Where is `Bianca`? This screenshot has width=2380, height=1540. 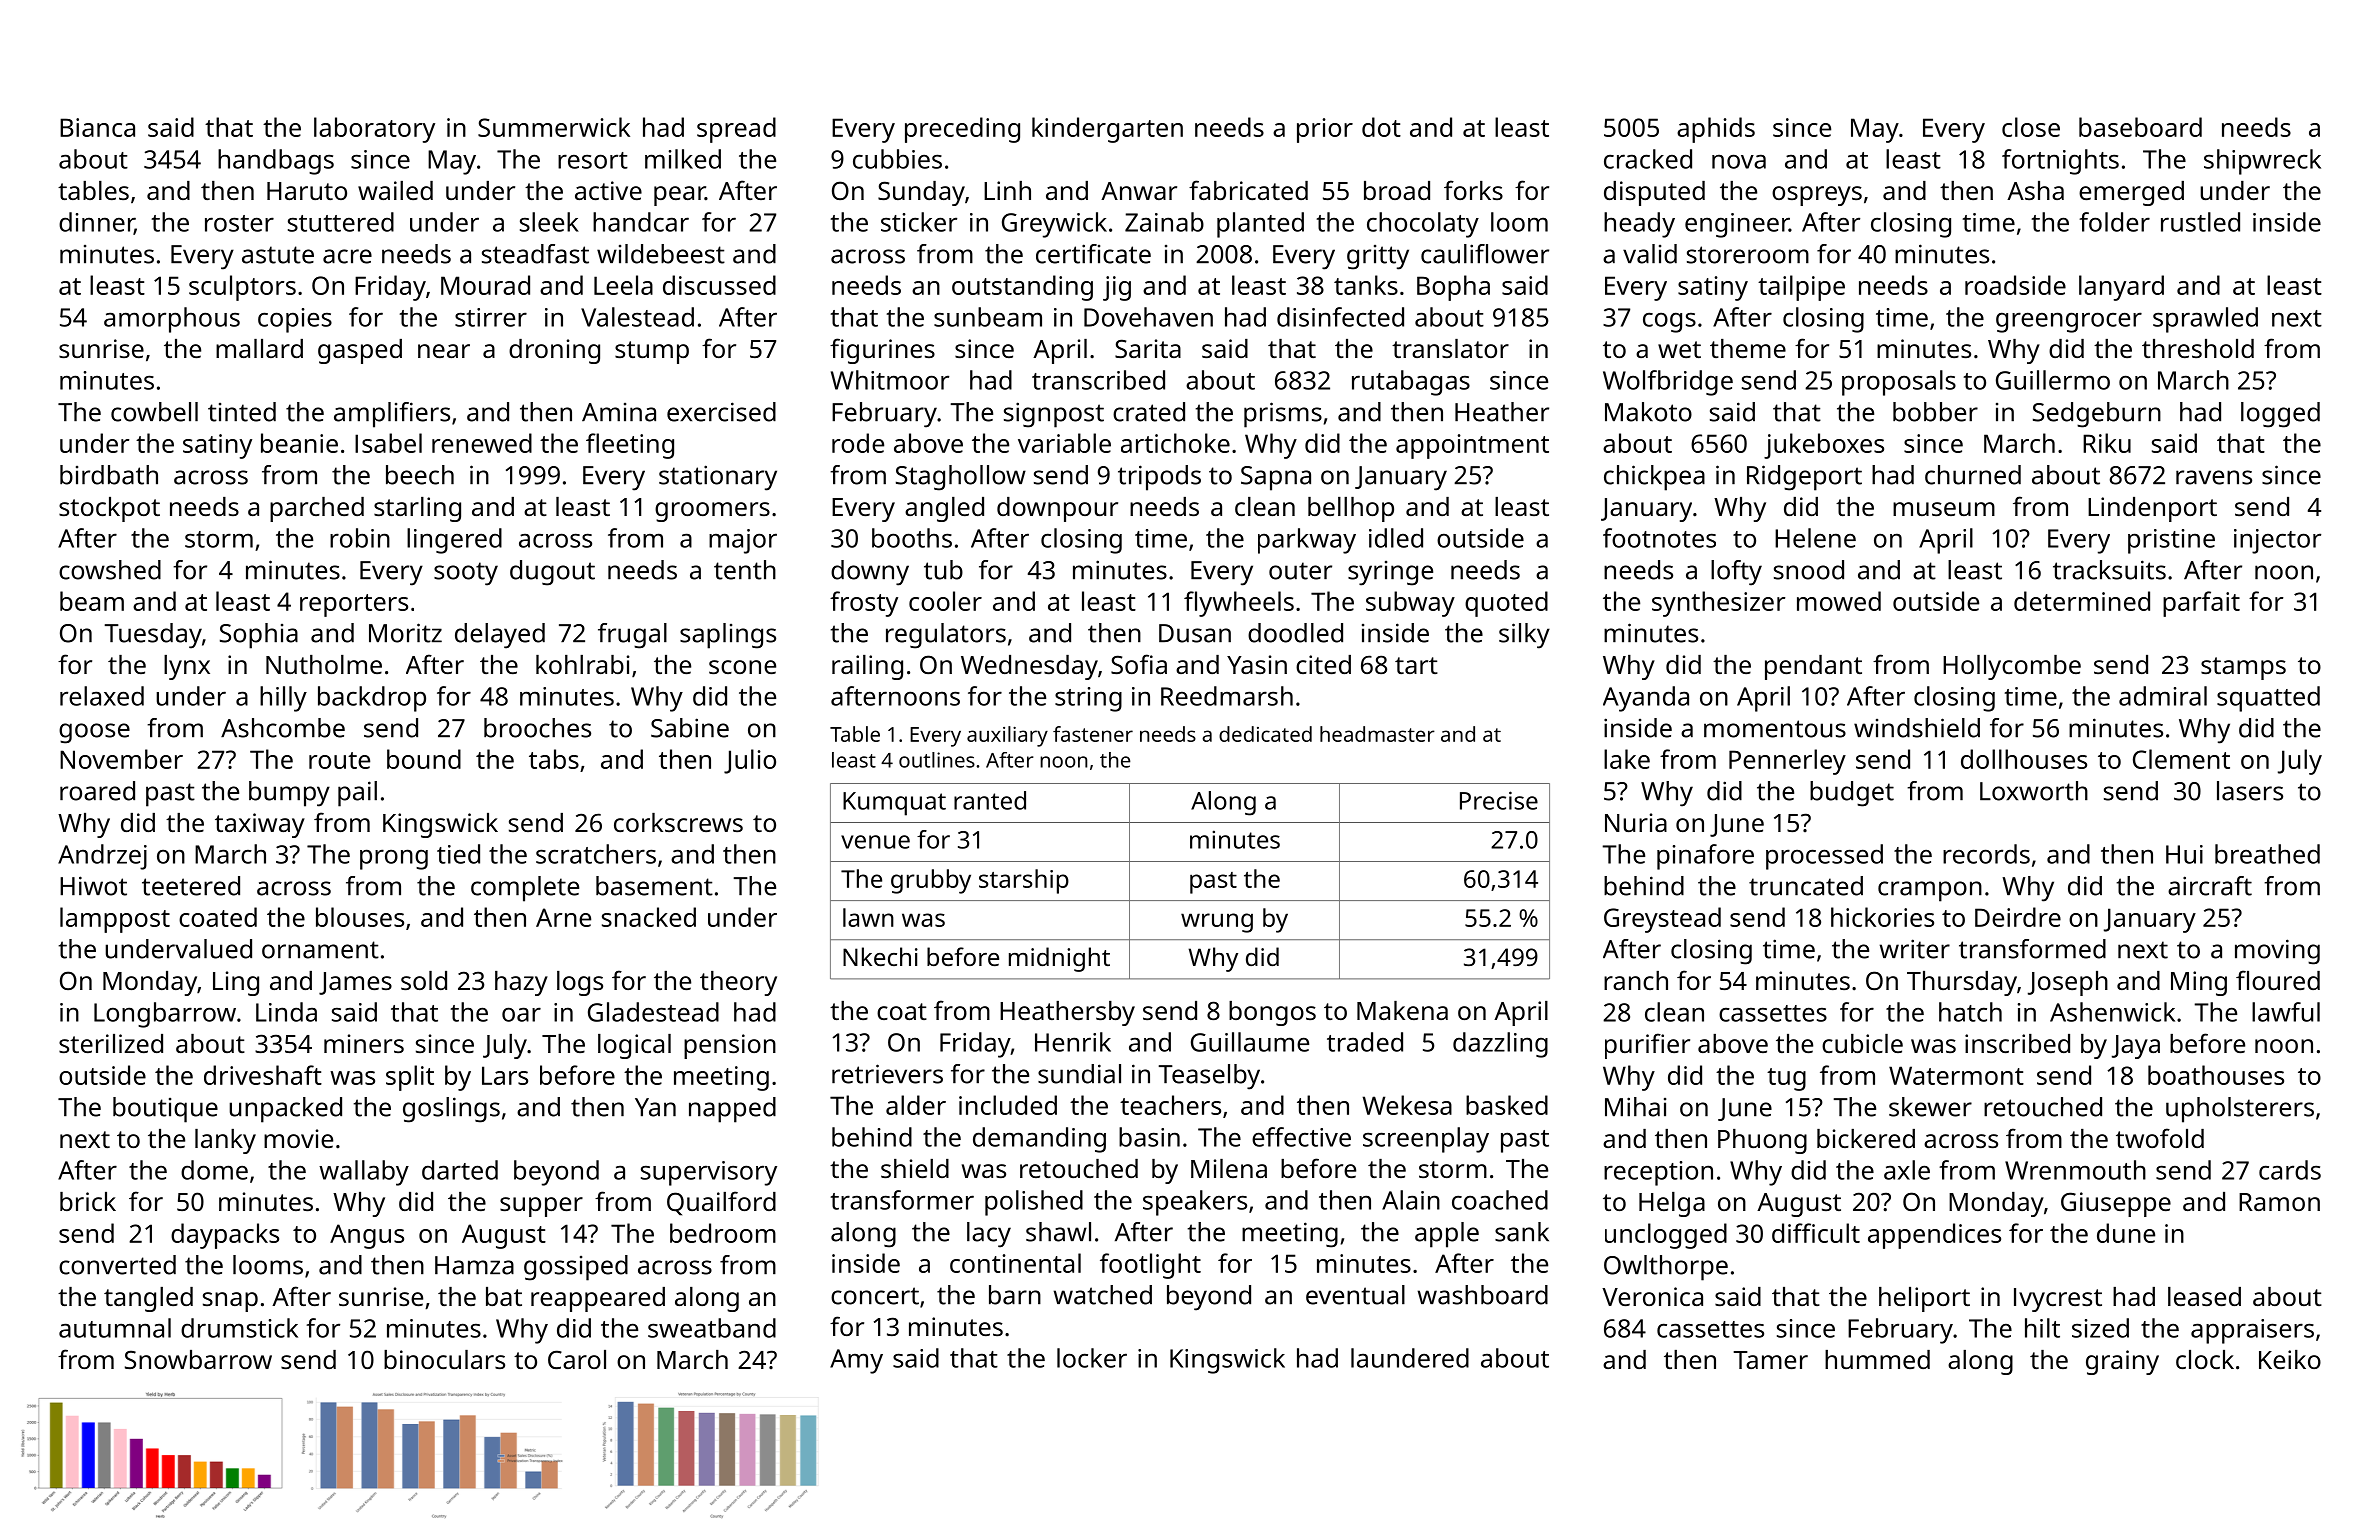
Bianca is located at coordinates (97, 127).
